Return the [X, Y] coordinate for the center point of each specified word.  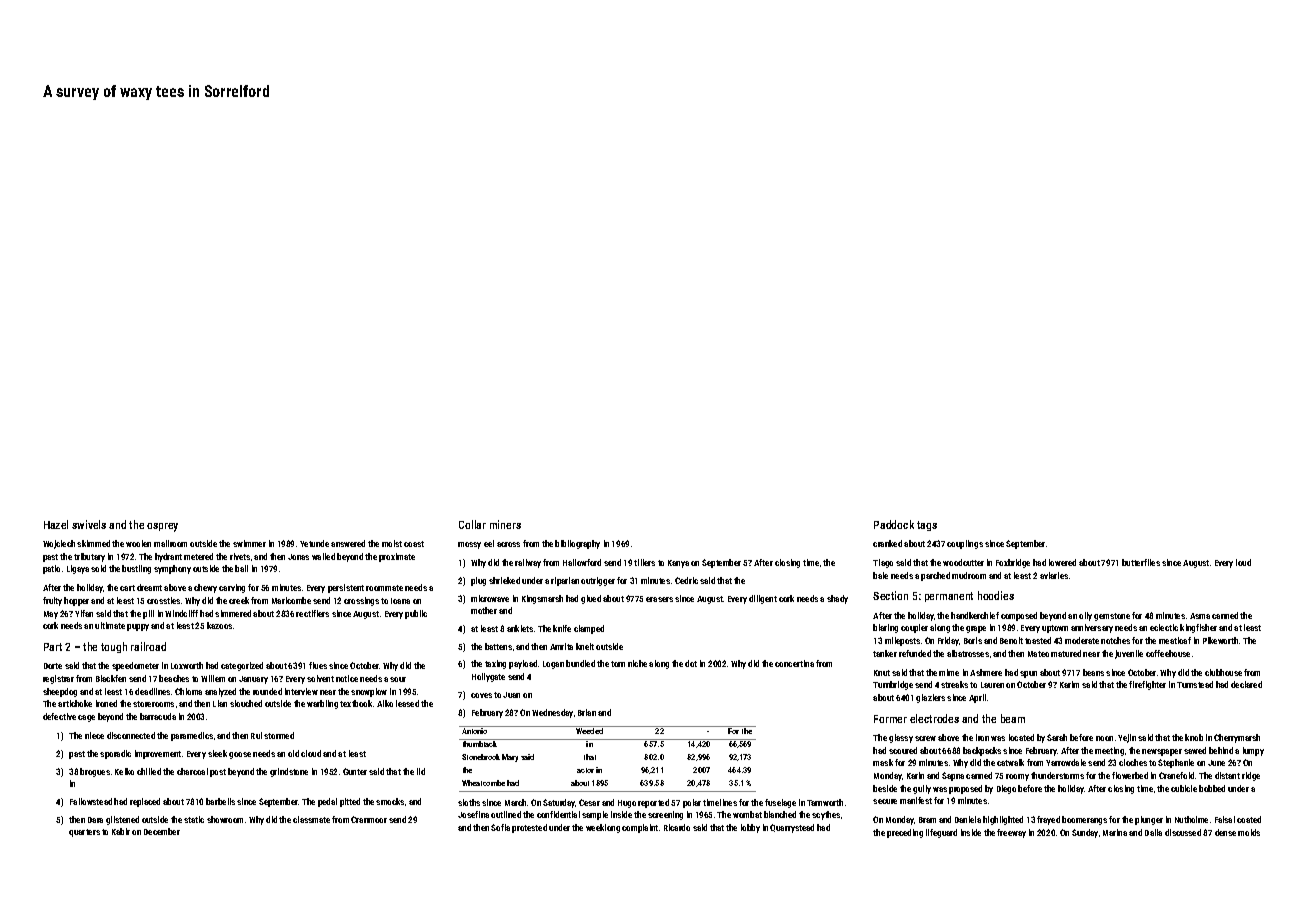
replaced [145, 802]
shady [837, 599]
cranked [887, 543]
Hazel [56, 524]
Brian [587, 712]
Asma [1200, 616]
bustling [136, 569]
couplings [965, 544]
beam [1013, 718]
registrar [58, 679]
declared [1246, 684]
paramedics [192, 736]
